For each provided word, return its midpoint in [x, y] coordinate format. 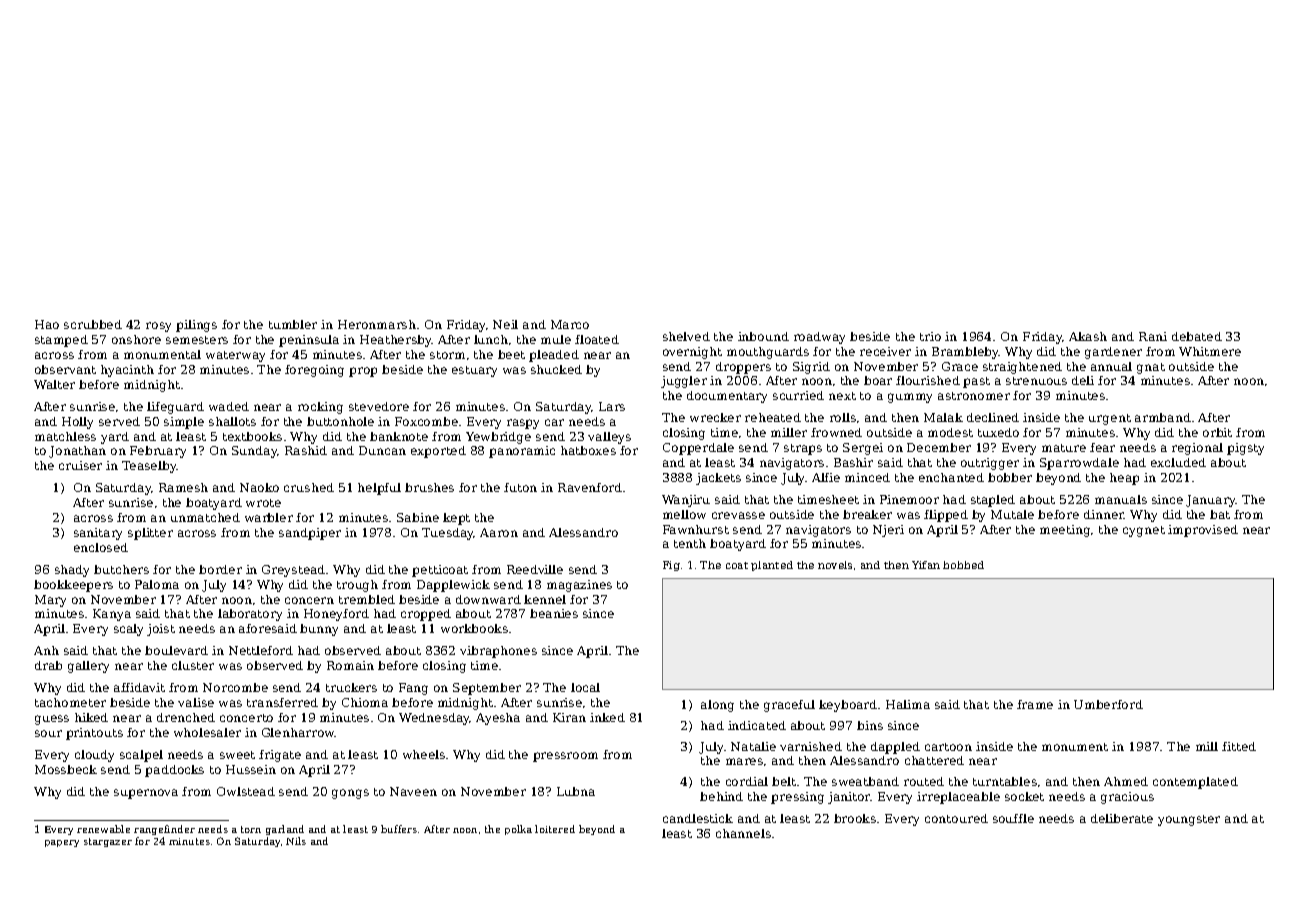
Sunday [255, 452]
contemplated [1195, 783]
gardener [1113, 353]
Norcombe [235, 687]
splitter [150, 534]
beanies [554, 613]
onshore [136, 339]
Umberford [1108, 704]
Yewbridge [498, 438]
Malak [943, 417]
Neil [505, 324]
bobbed [963, 565]
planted [772, 566]
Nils [296, 841]
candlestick [698, 818]
